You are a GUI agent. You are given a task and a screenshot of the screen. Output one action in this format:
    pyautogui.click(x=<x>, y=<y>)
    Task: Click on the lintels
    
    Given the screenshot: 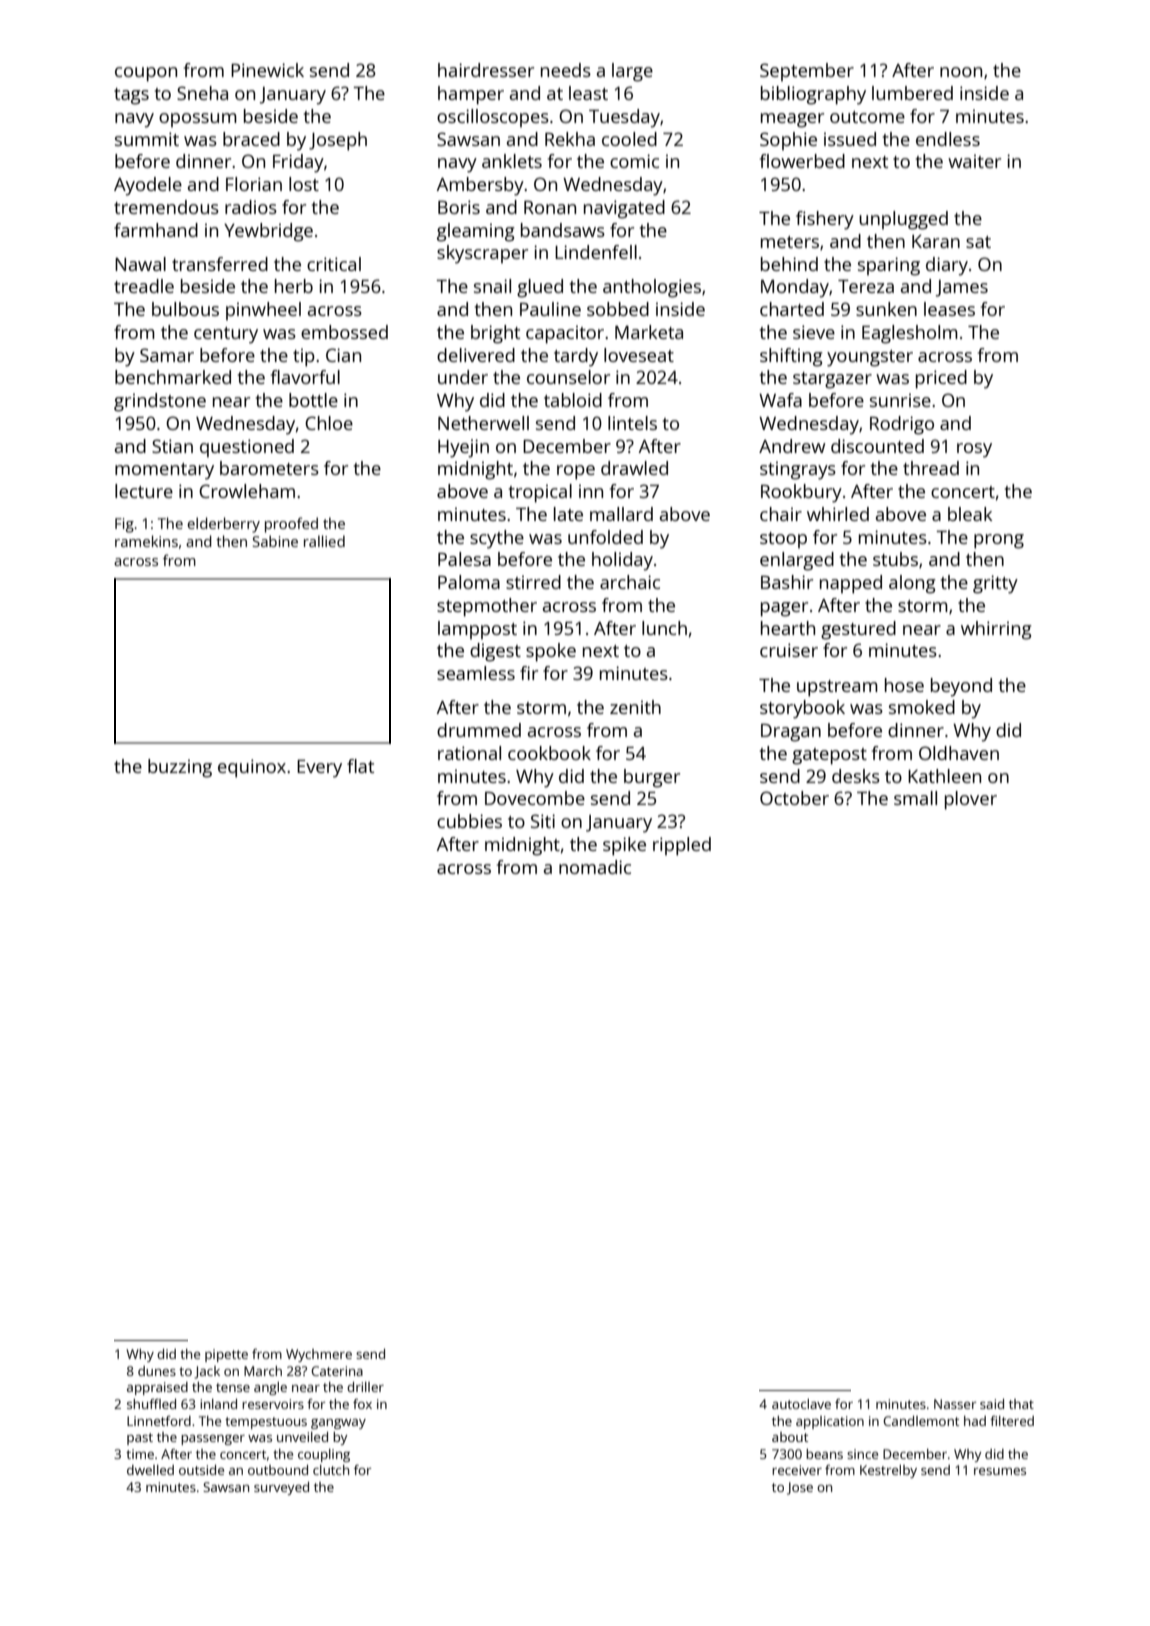 What is the action you would take?
    pyautogui.click(x=632, y=423)
